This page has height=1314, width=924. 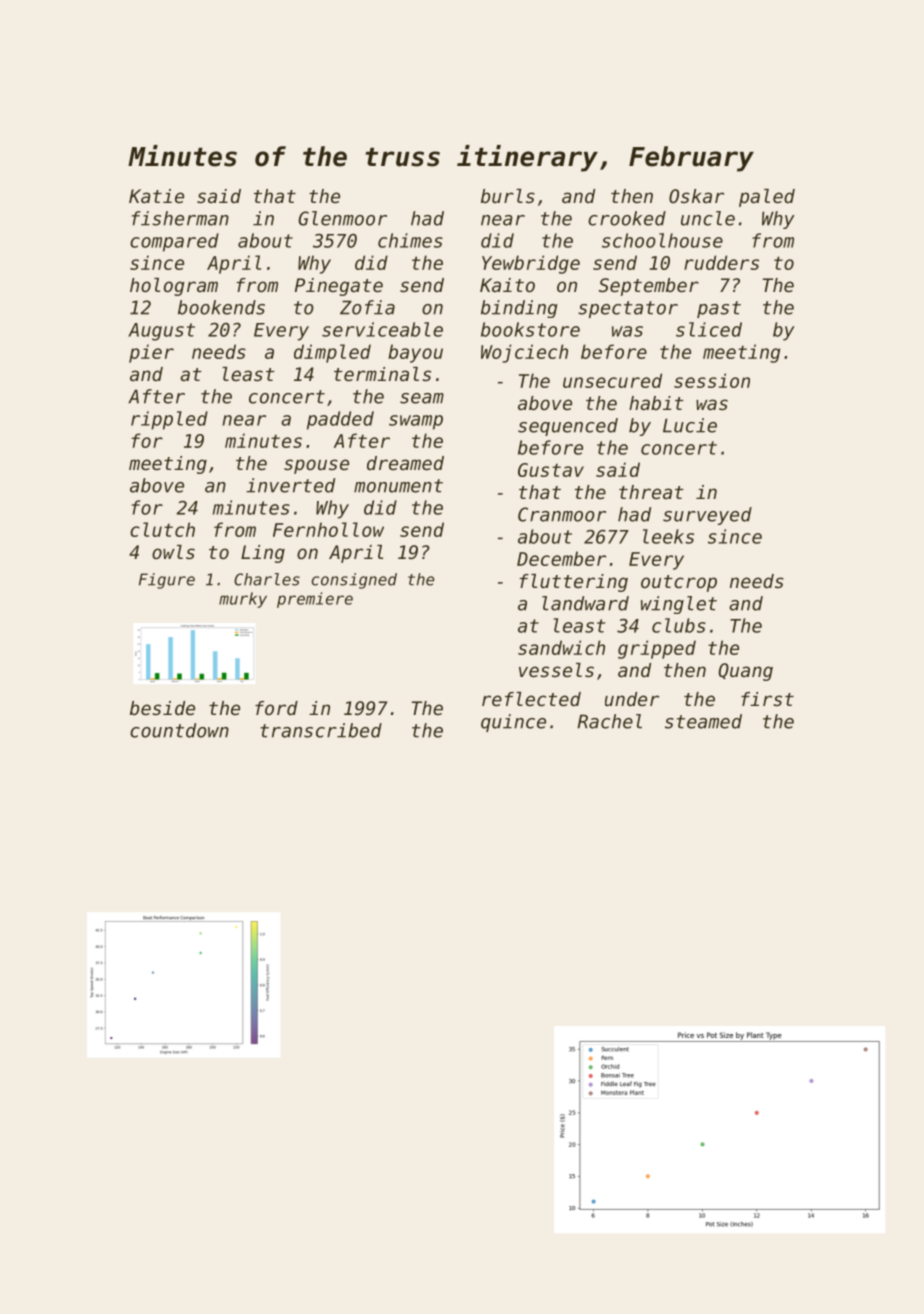 I want to click on bayou, so click(x=415, y=353).
